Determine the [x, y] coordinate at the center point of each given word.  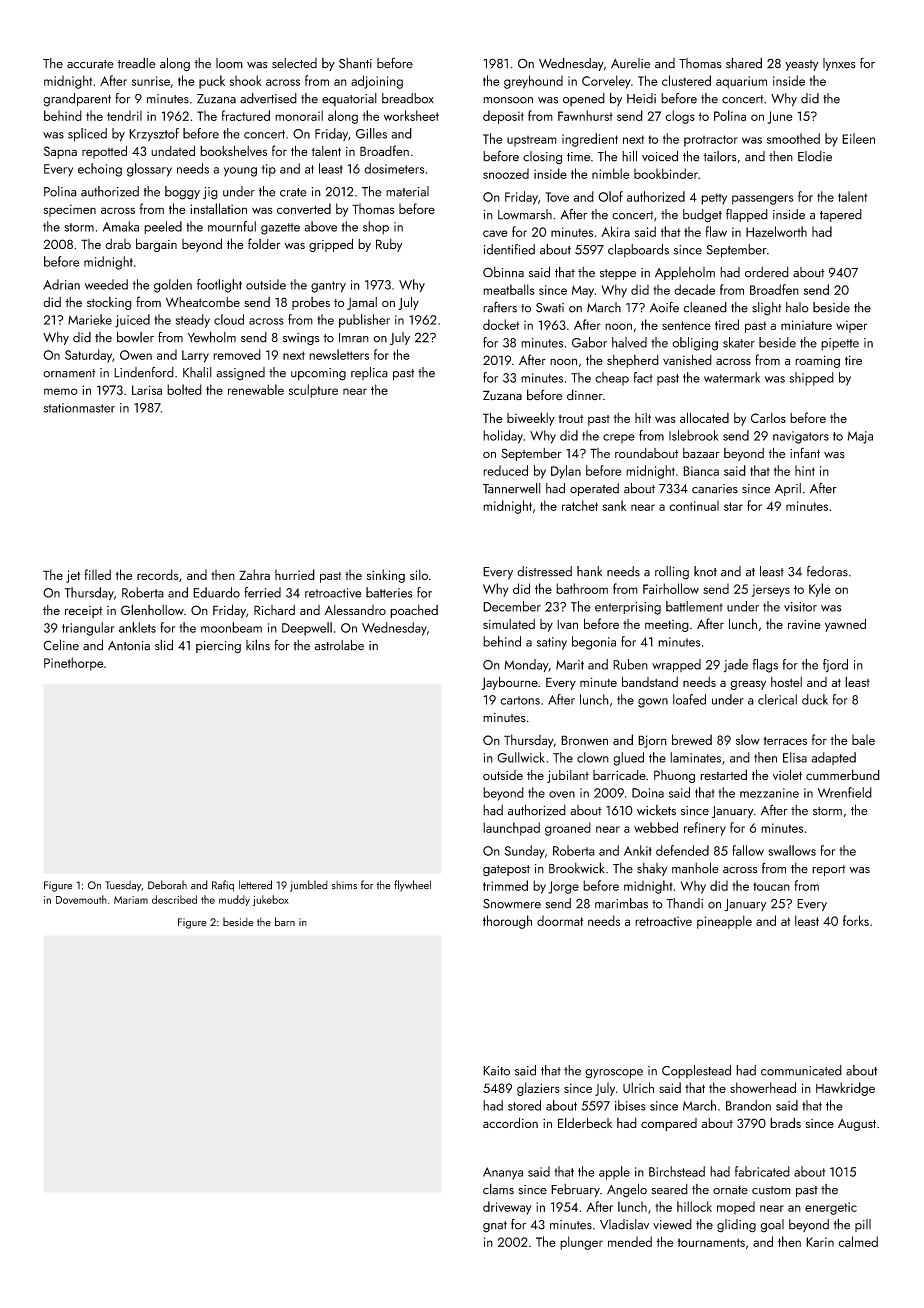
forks [856, 920]
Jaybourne [509, 683]
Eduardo [216, 592]
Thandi [684, 903]
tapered [841, 215]
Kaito [496, 1071]
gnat [495, 1227]
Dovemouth [81, 899]
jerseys [771, 590]
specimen [70, 210]
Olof [610, 196]
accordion [510, 1122]
